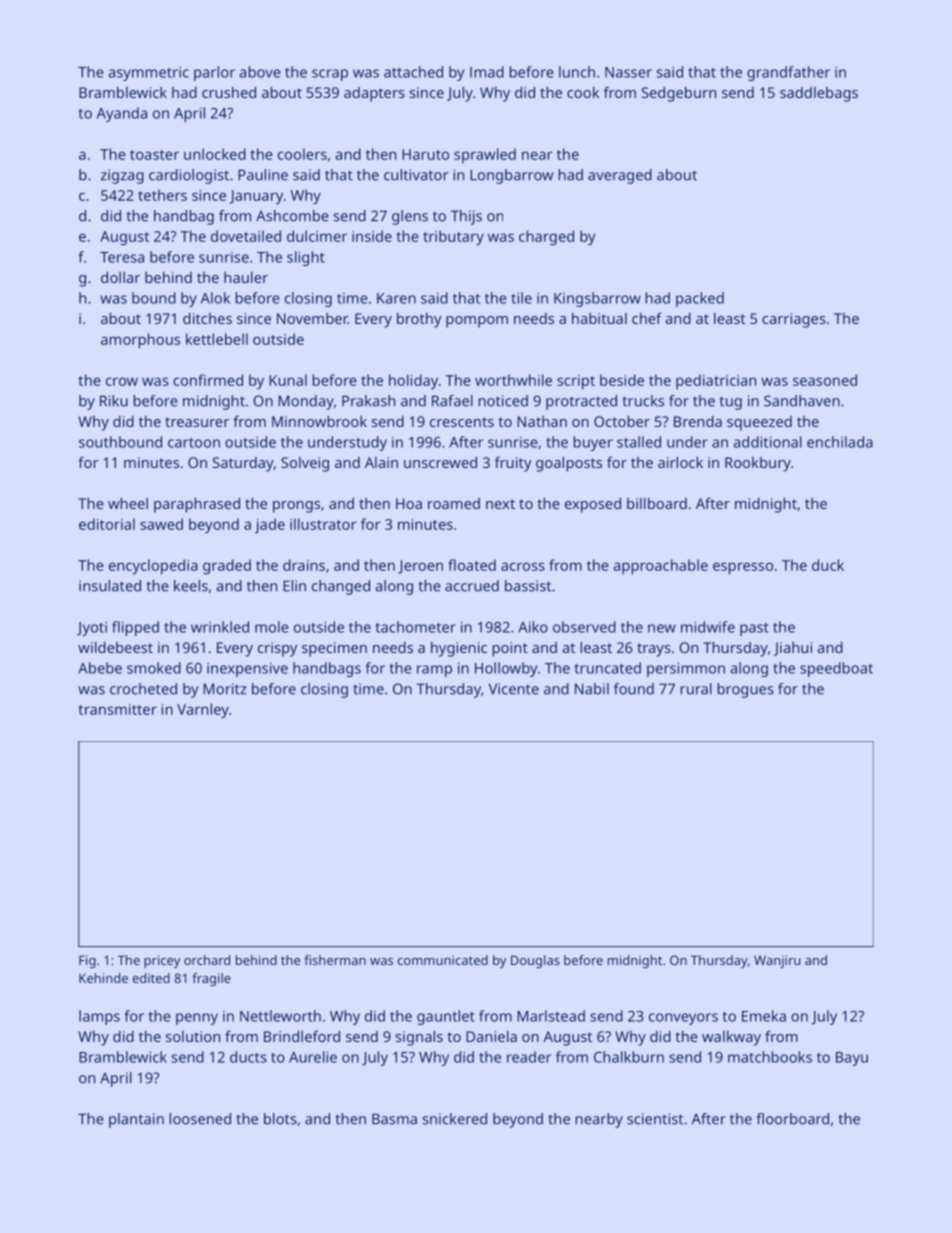 This image has width=952, height=1233. What do you see at coordinates (193, 1036) in the image?
I see `solution` at bounding box center [193, 1036].
